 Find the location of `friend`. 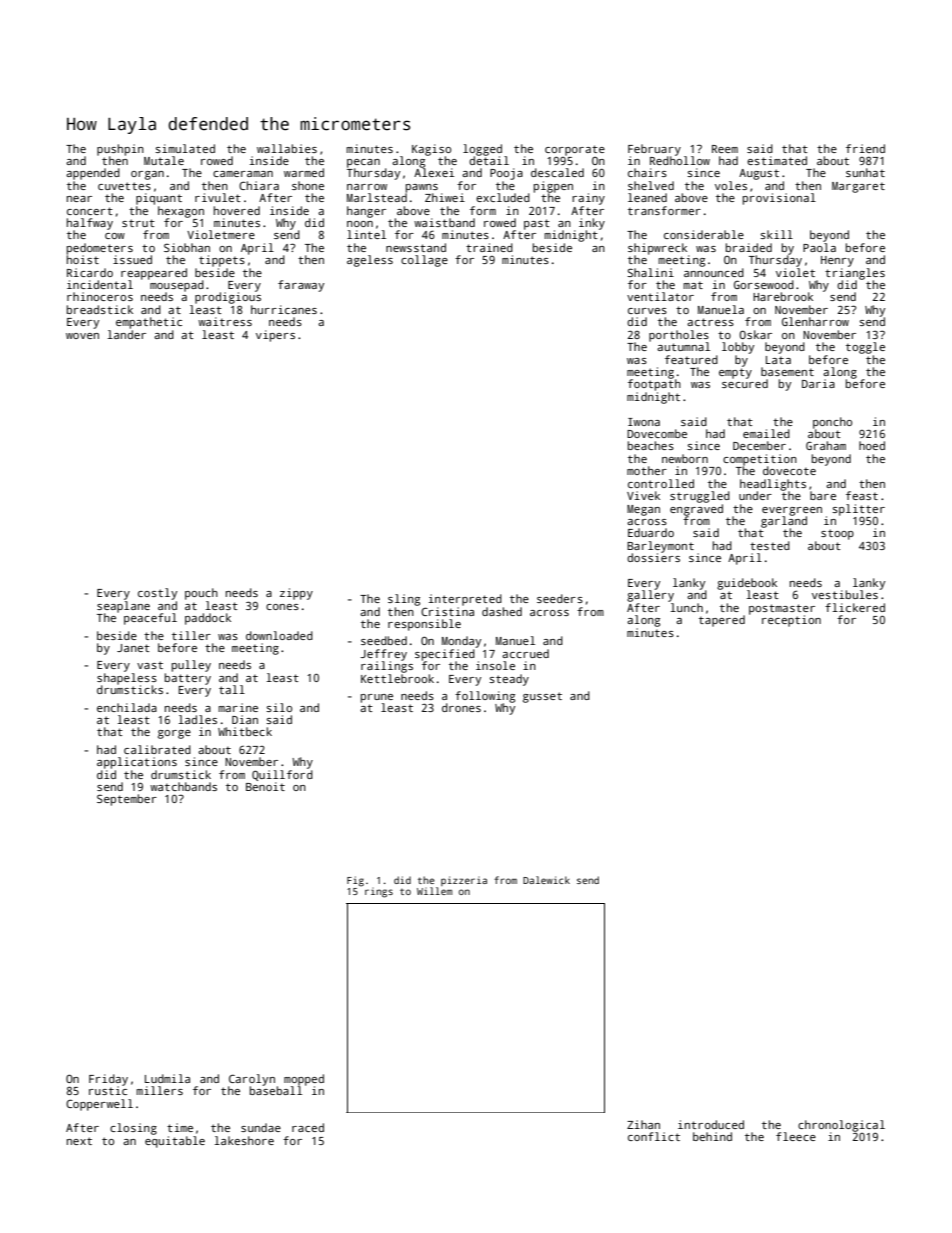

friend is located at coordinates (865, 148).
